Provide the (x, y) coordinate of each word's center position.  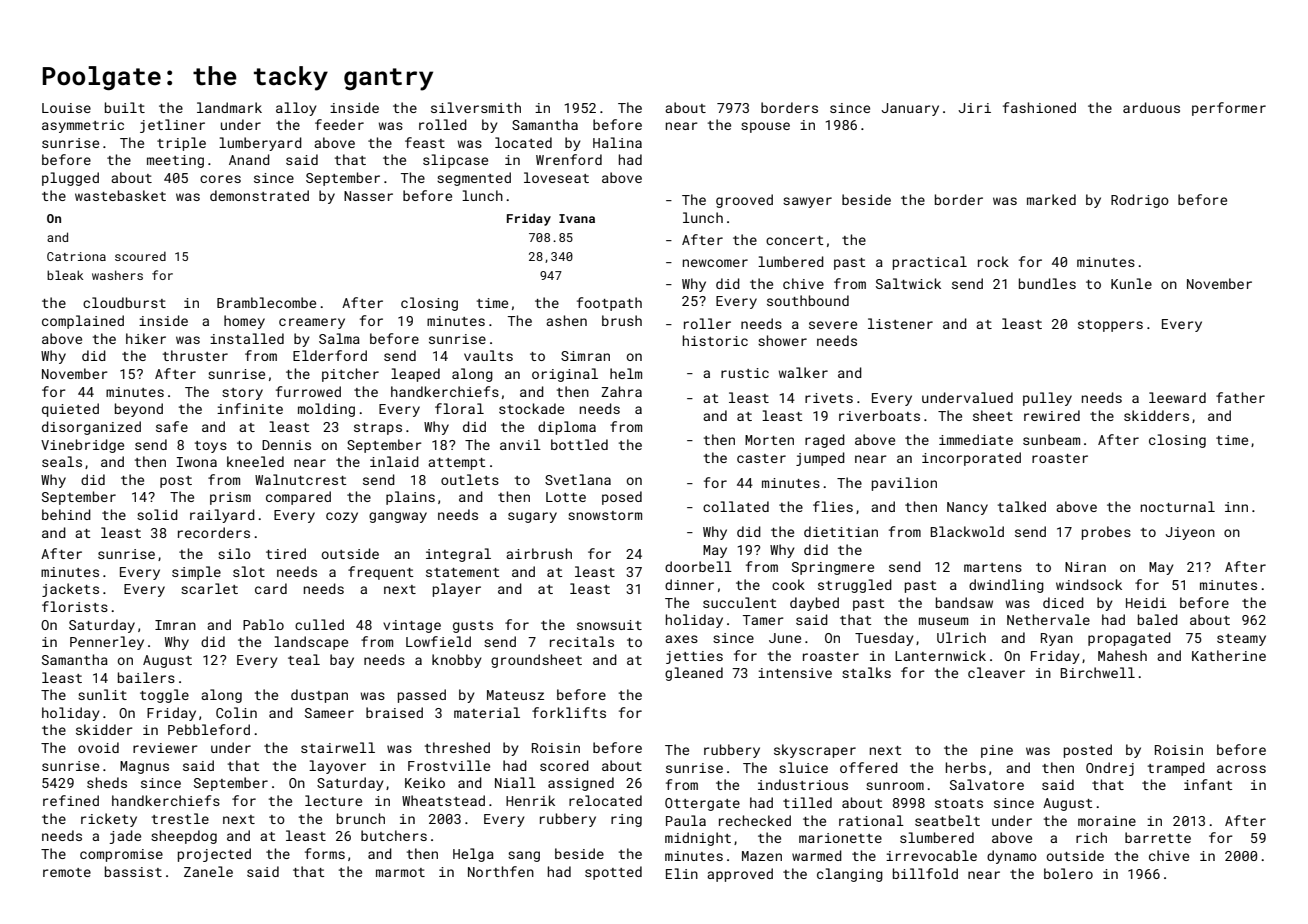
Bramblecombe (266, 302)
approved (740, 875)
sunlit (102, 694)
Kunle (1131, 283)
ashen (566, 320)
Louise (66, 108)
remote (67, 872)
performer (1229, 109)
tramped (1176, 769)
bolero (1068, 873)
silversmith (476, 107)
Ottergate (702, 804)
